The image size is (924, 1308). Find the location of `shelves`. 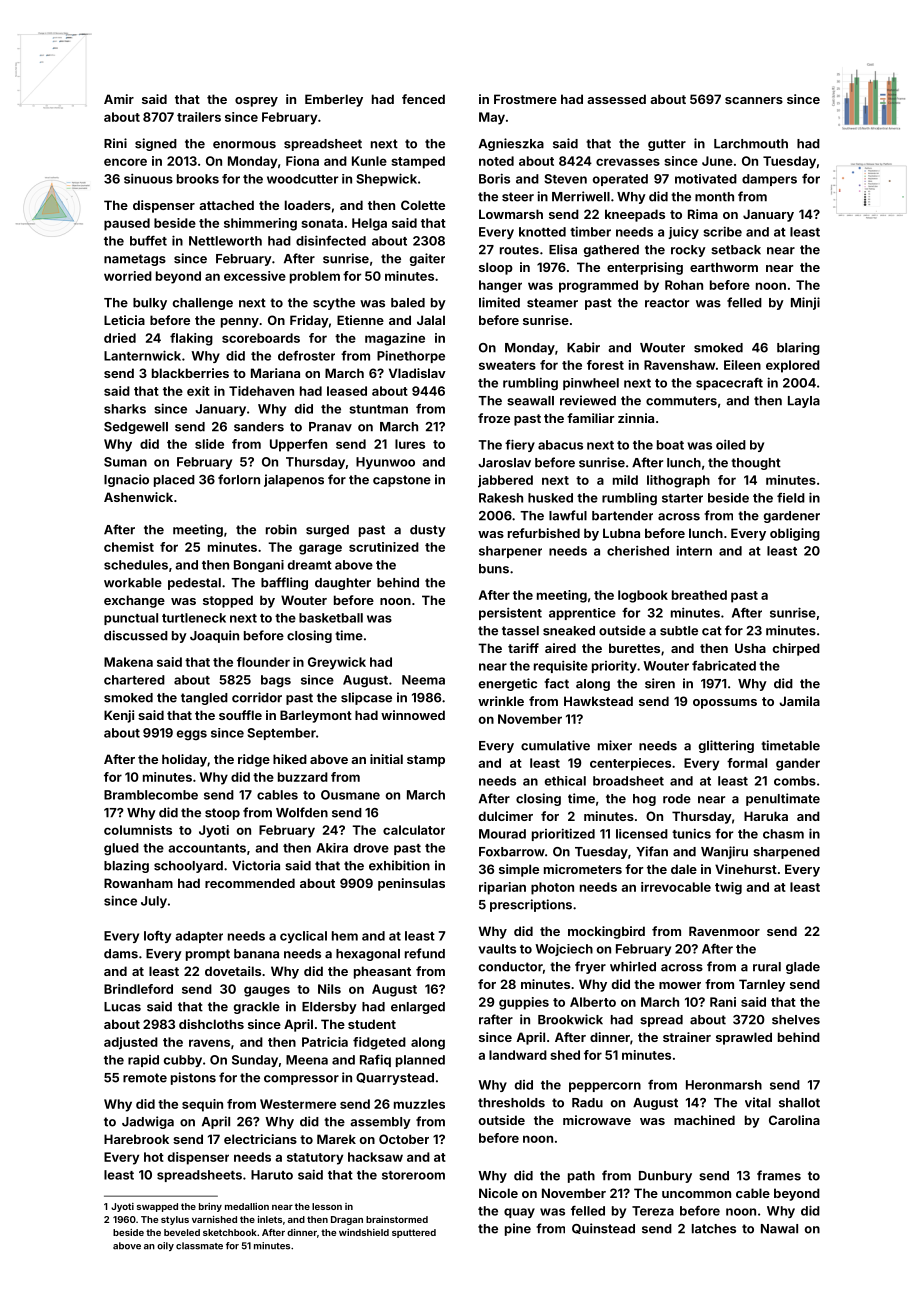

shelves is located at coordinates (796, 1020).
